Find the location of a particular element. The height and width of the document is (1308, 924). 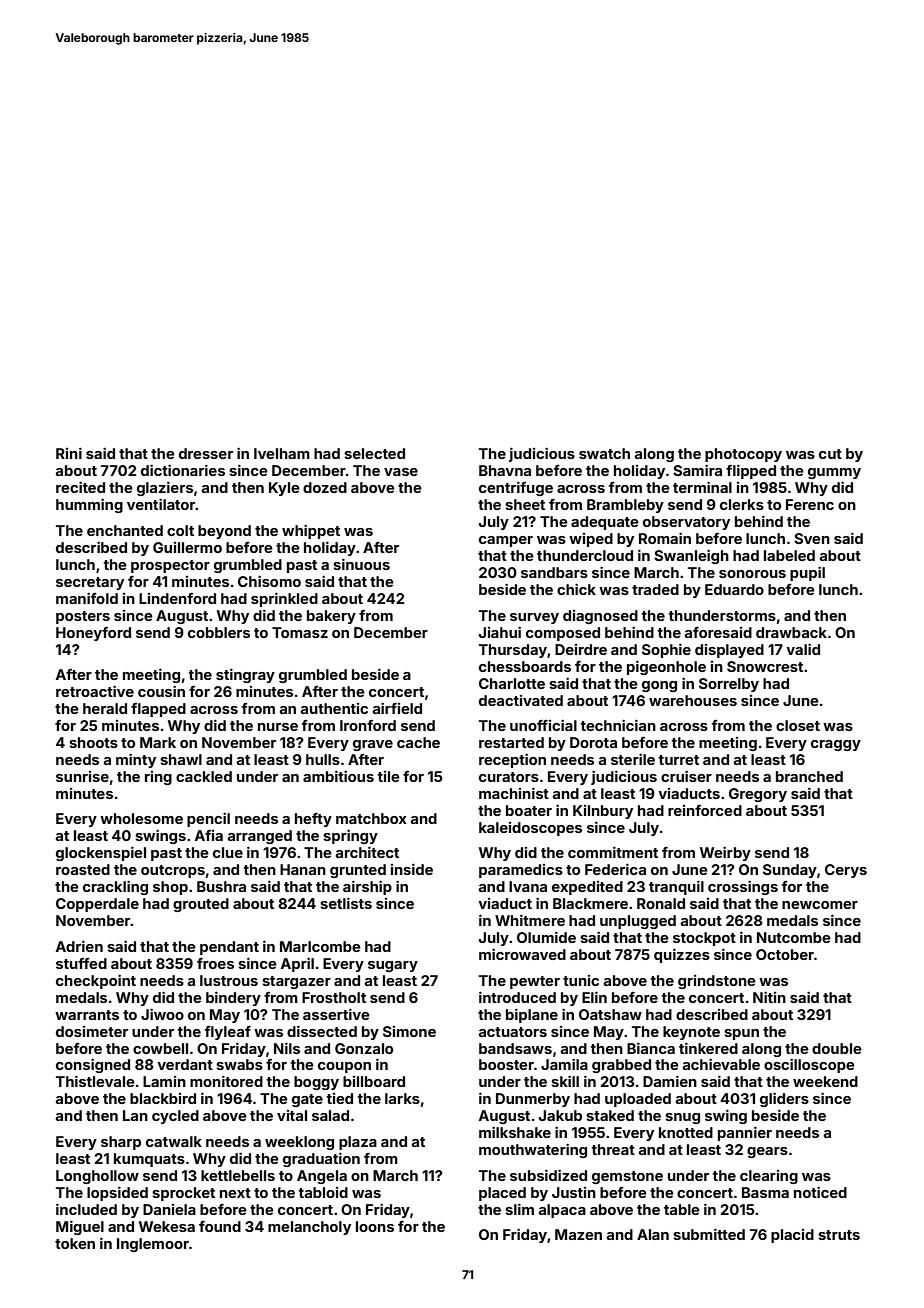

bakery is located at coordinates (331, 617).
